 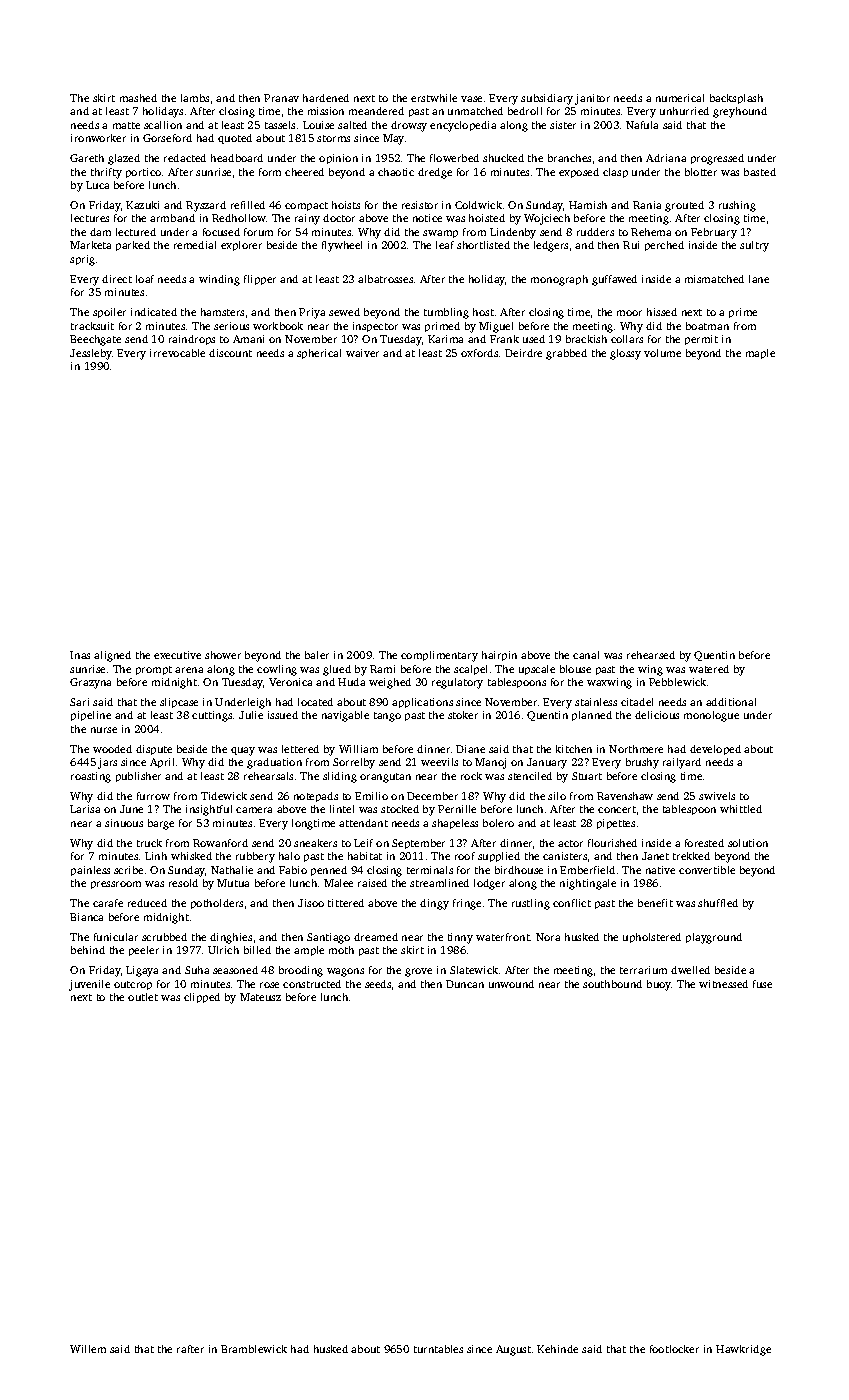 What do you see at coordinates (143, 997) in the screenshot?
I see `outlet` at bounding box center [143, 997].
